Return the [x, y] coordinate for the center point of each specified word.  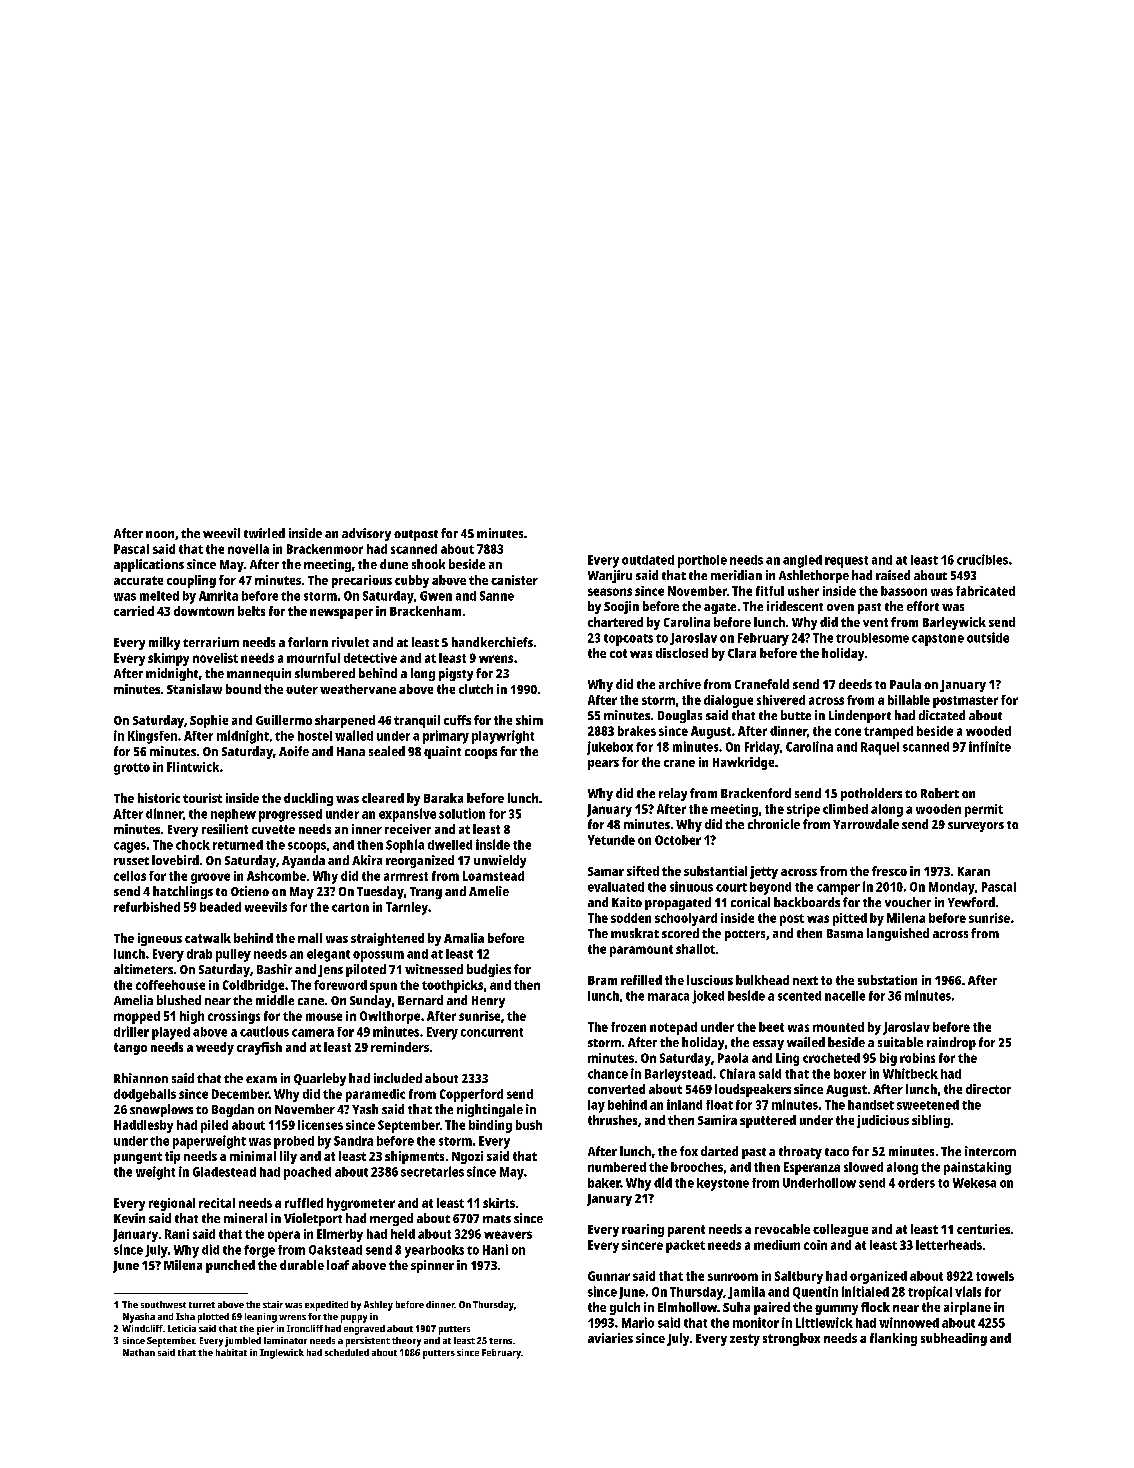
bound [243, 689]
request [846, 562]
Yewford [971, 902]
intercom [990, 1151]
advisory [366, 534]
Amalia [464, 938]
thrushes [612, 1120]
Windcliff [142, 1328]
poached [307, 1173]
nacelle [845, 996]
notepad [673, 1028]
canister [514, 580]
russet [131, 861]
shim [529, 720]
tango [130, 1049]
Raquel [880, 748]
